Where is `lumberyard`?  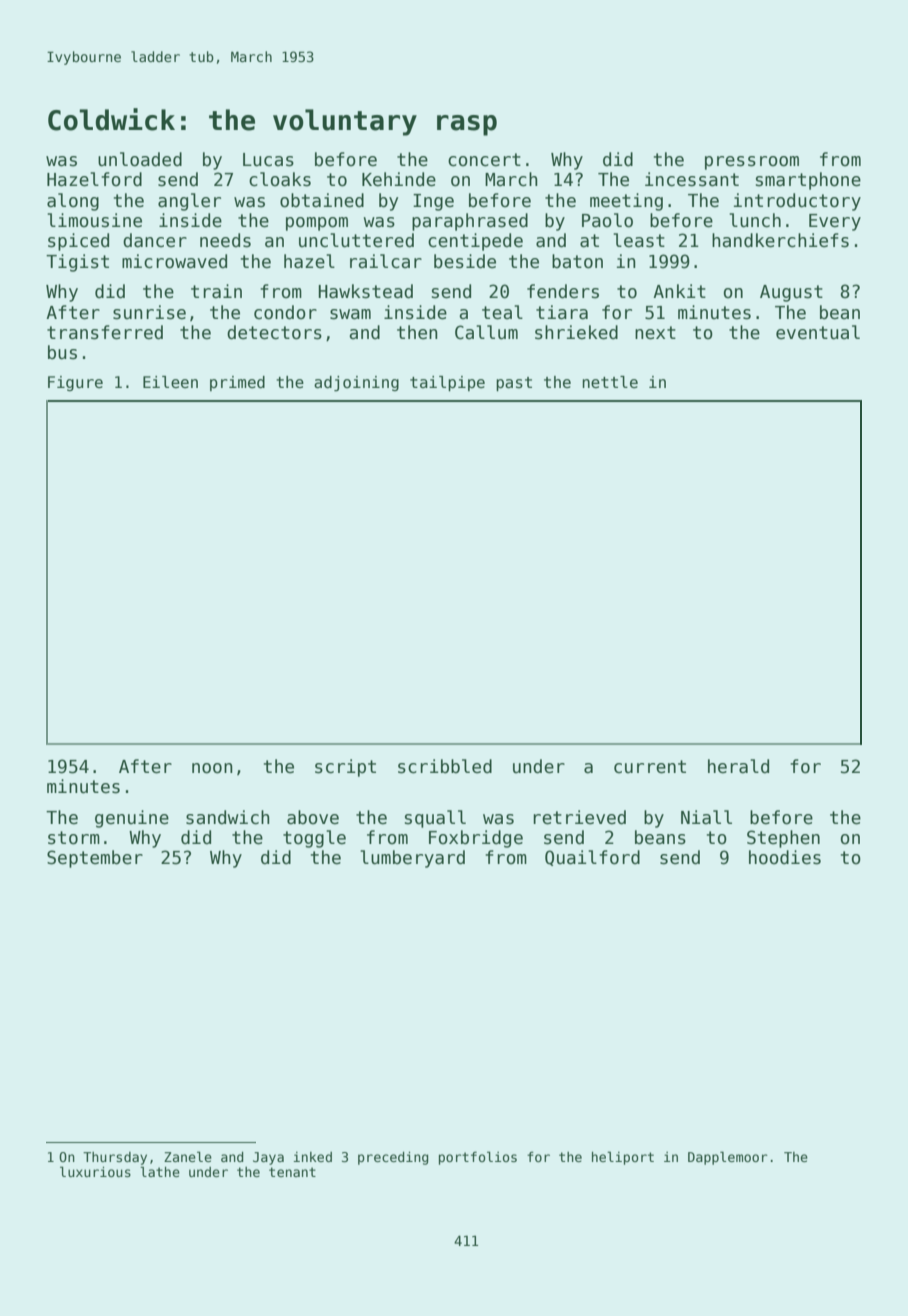
lumberyard is located at coordinates (412, 859).
